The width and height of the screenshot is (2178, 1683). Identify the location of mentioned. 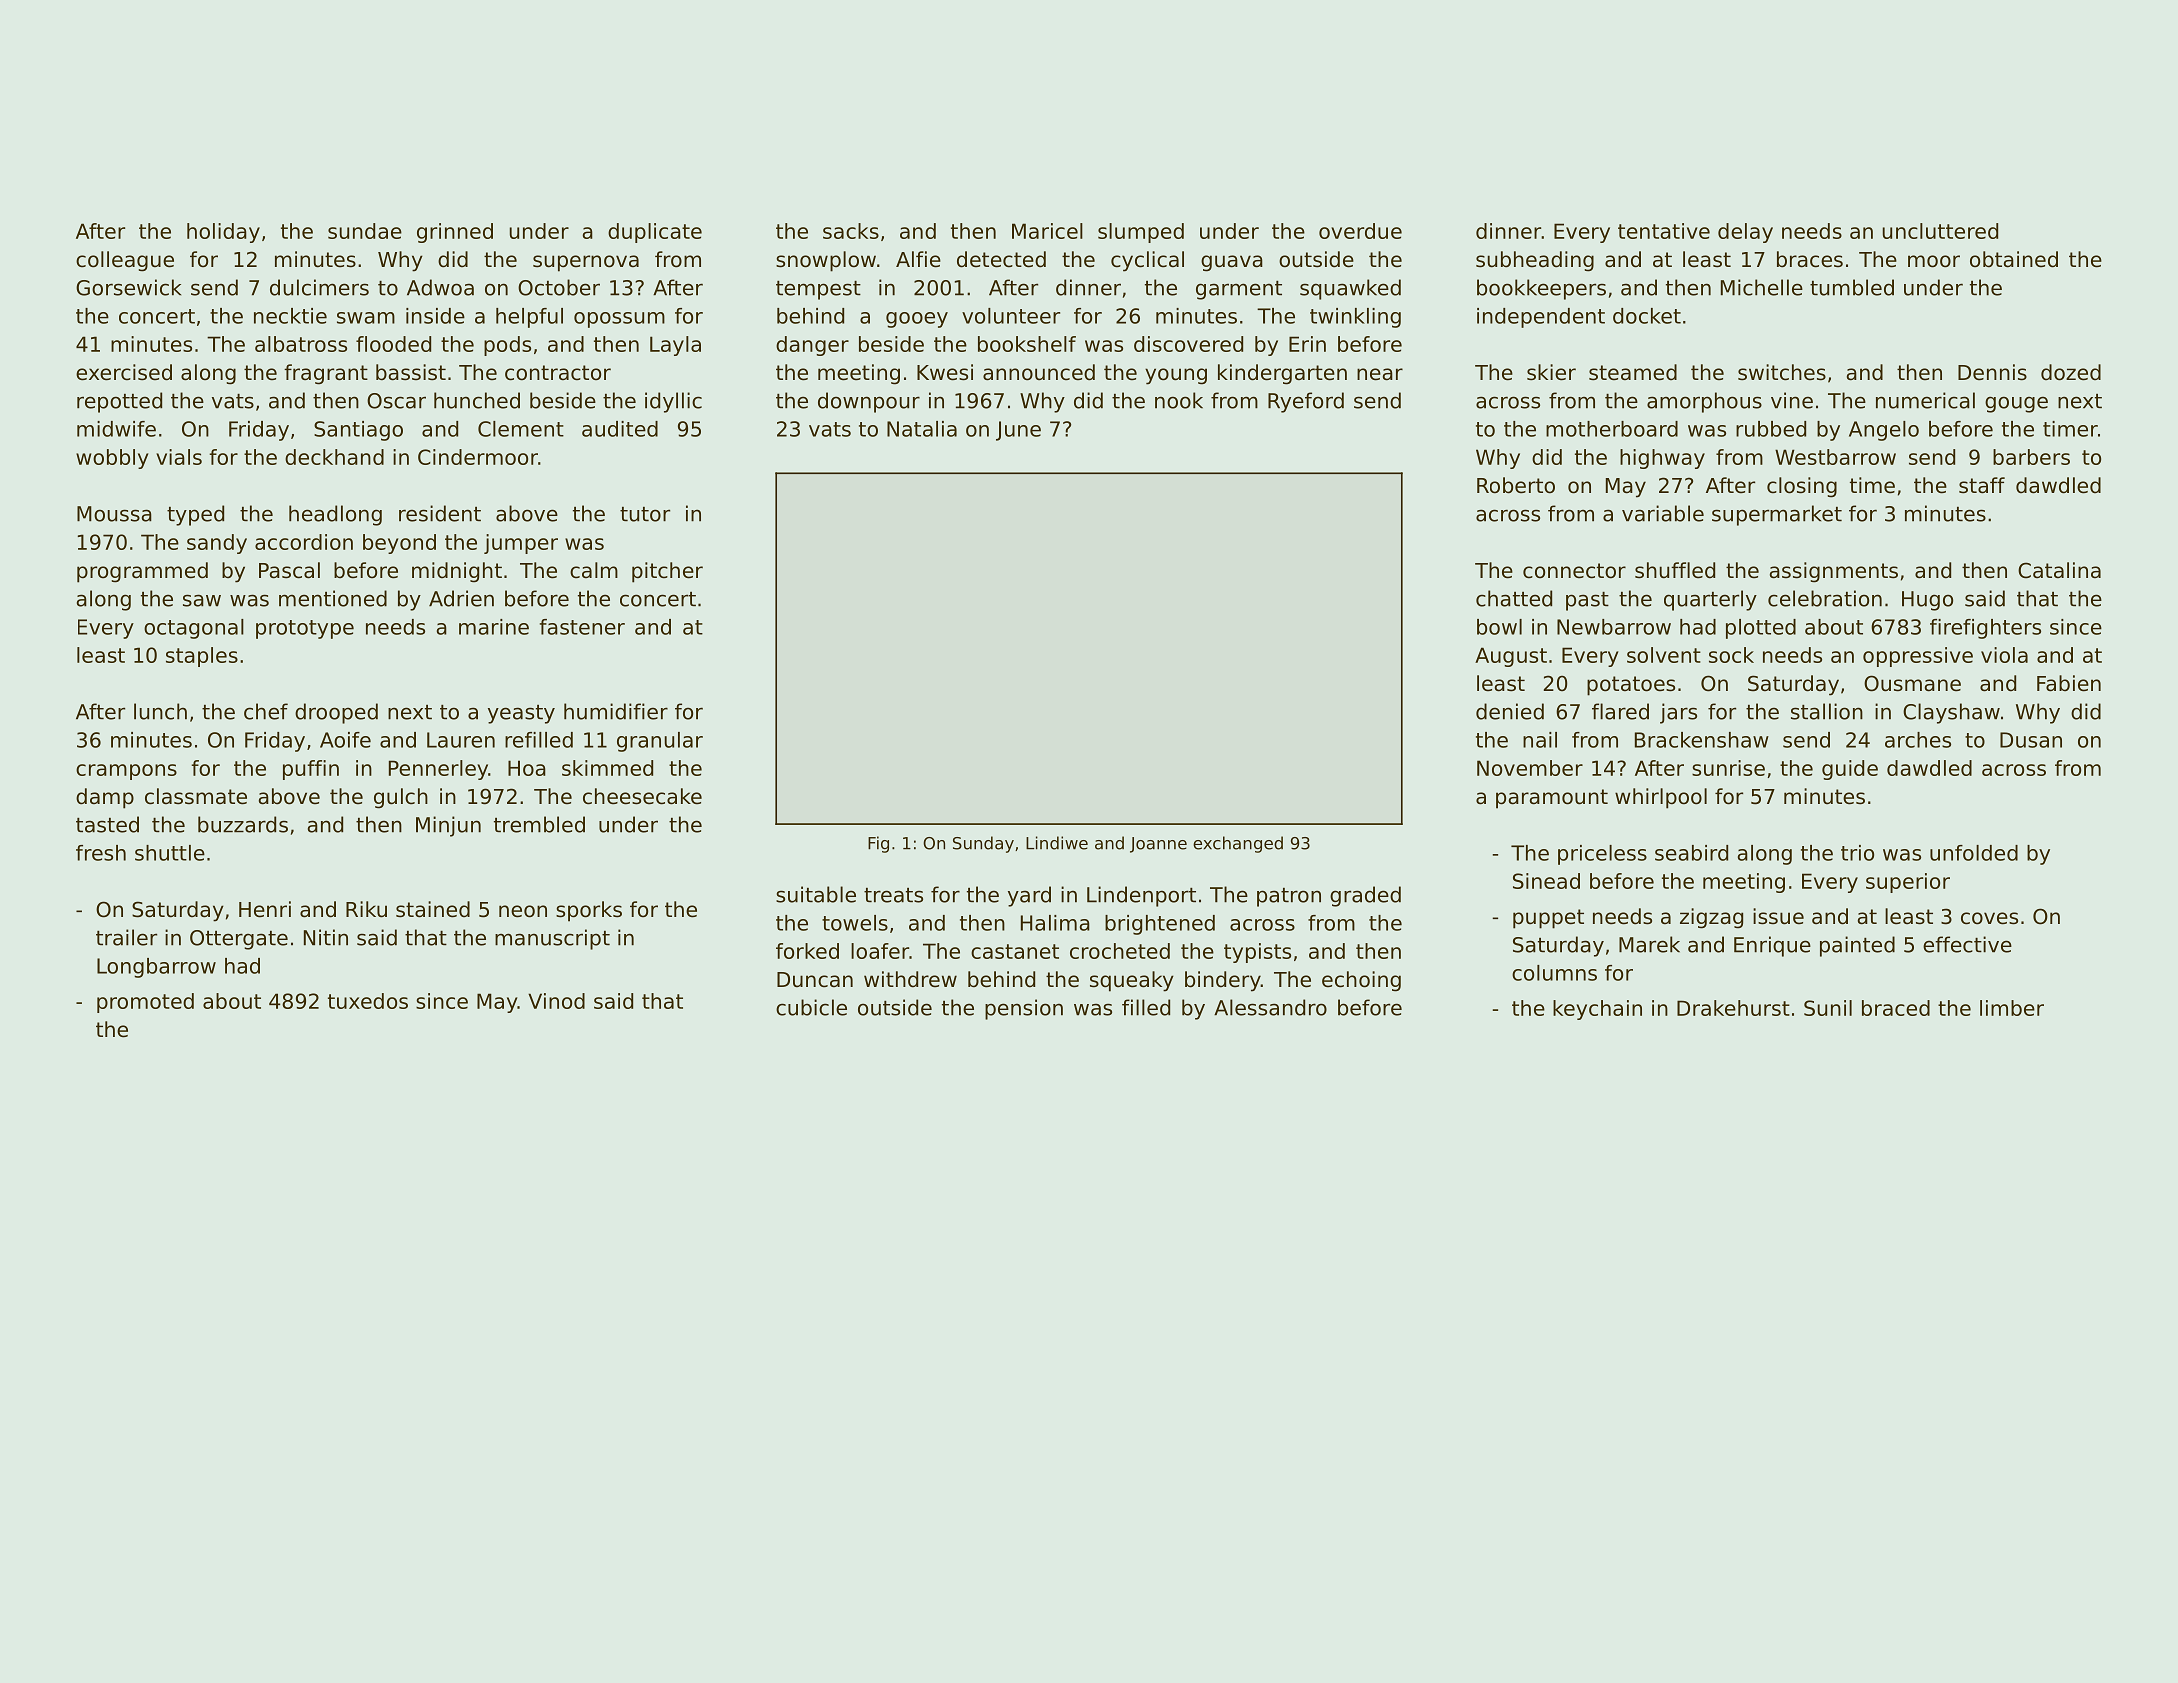
(333, 598).
